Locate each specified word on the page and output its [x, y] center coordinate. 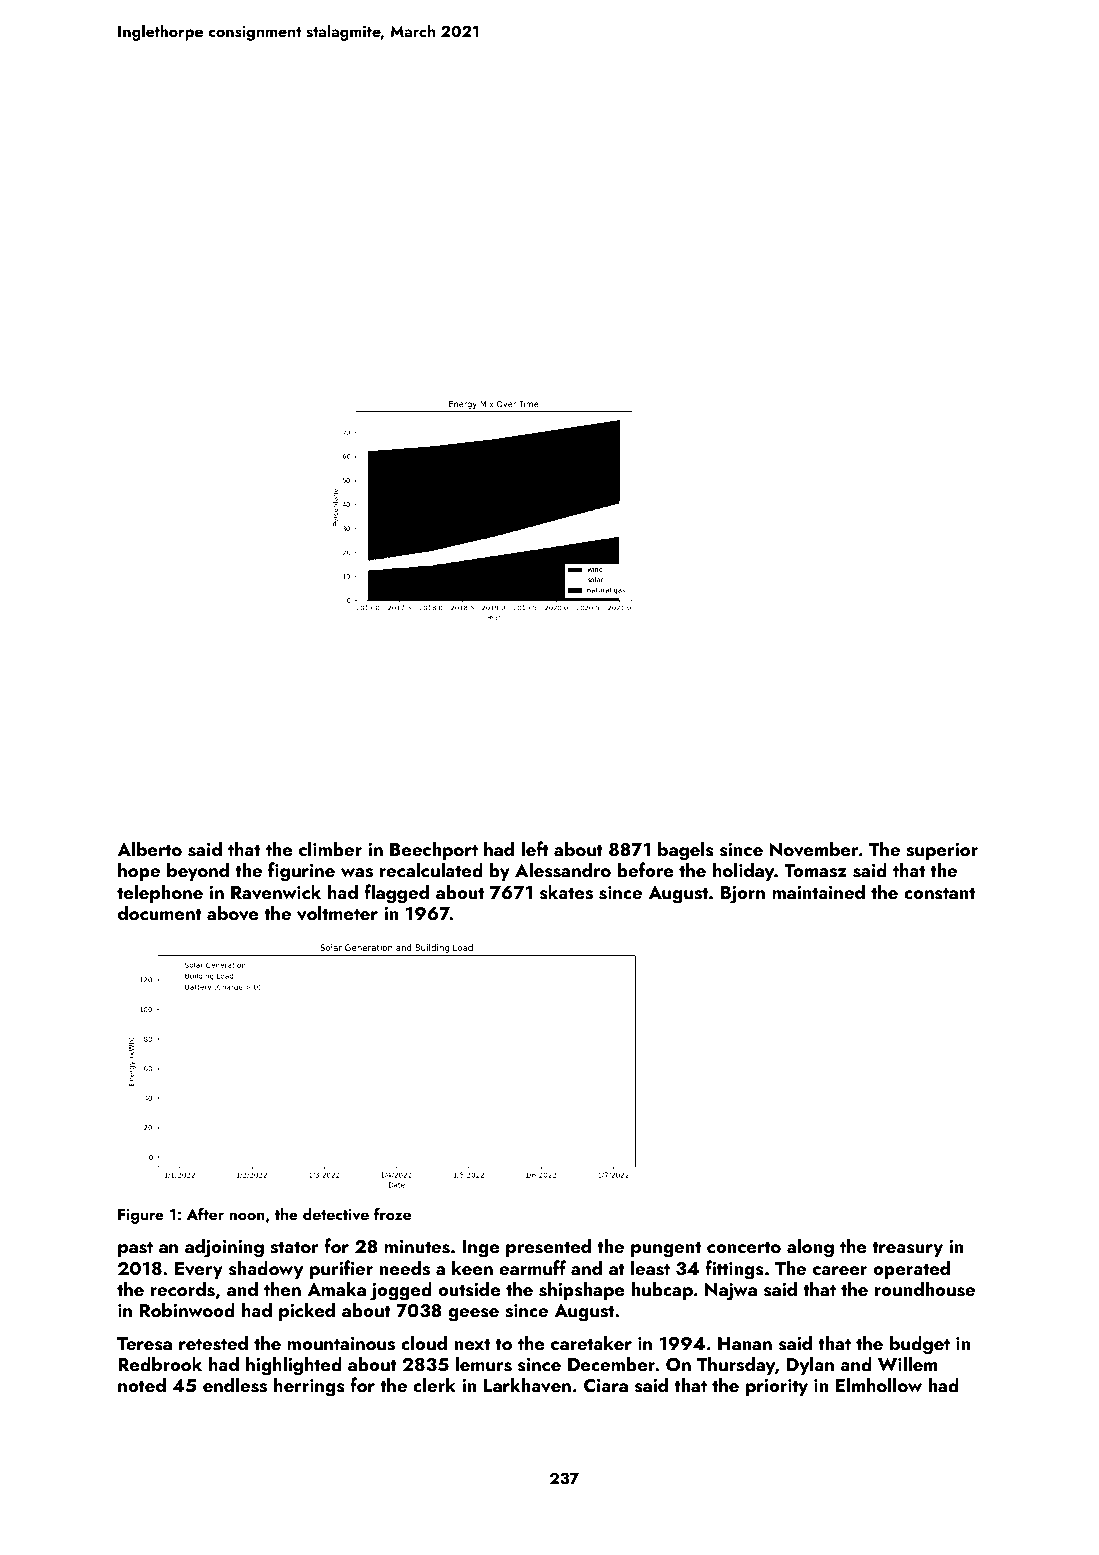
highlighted [294, 1366]
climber [330, 848]
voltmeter [337, 913]
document [160, 912]
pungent [666, 1249]
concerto [744, 1247]
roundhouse [924, 1289]
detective [336, 1214]
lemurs [483, 1364]
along [810, 1248]
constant [939, 893]
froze [392, 1213]
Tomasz [815, 871]
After [205, 1213]
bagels [686, 851]
